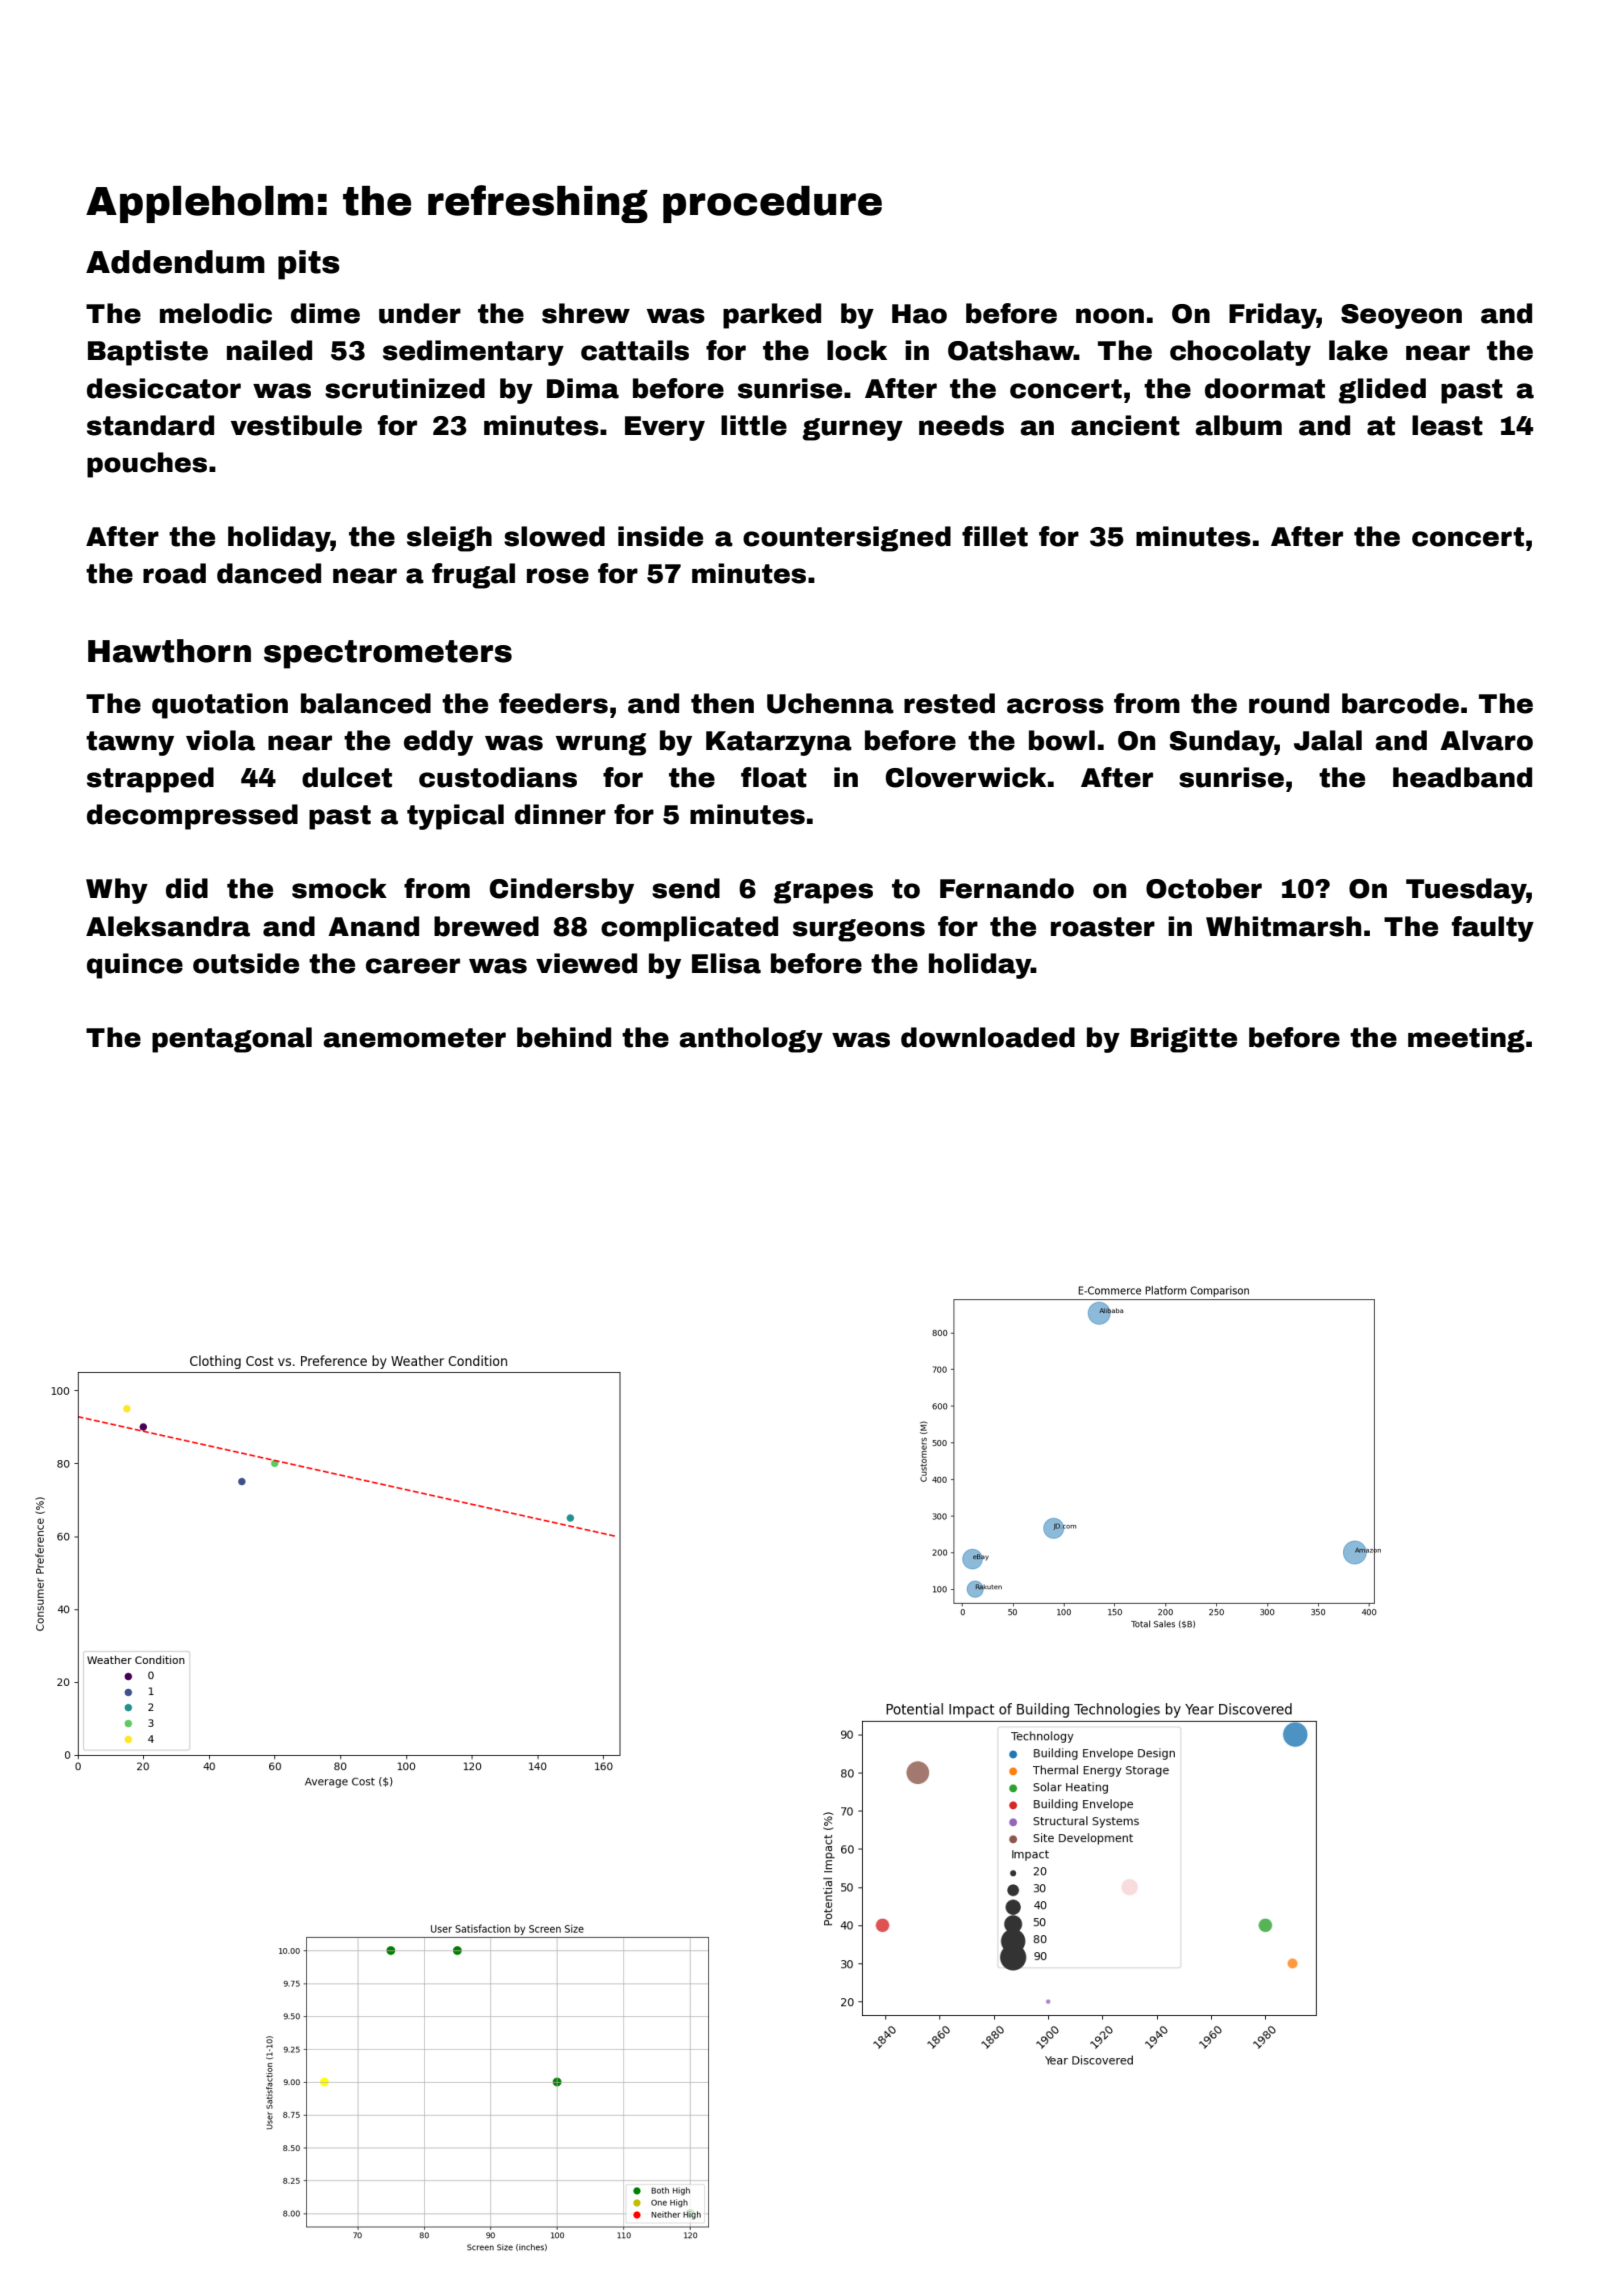 The width and height of the screenshot is (1620, 2292). Describe the element at coordinates (269, 573) in the screenshot. I see `danced` at that location.
